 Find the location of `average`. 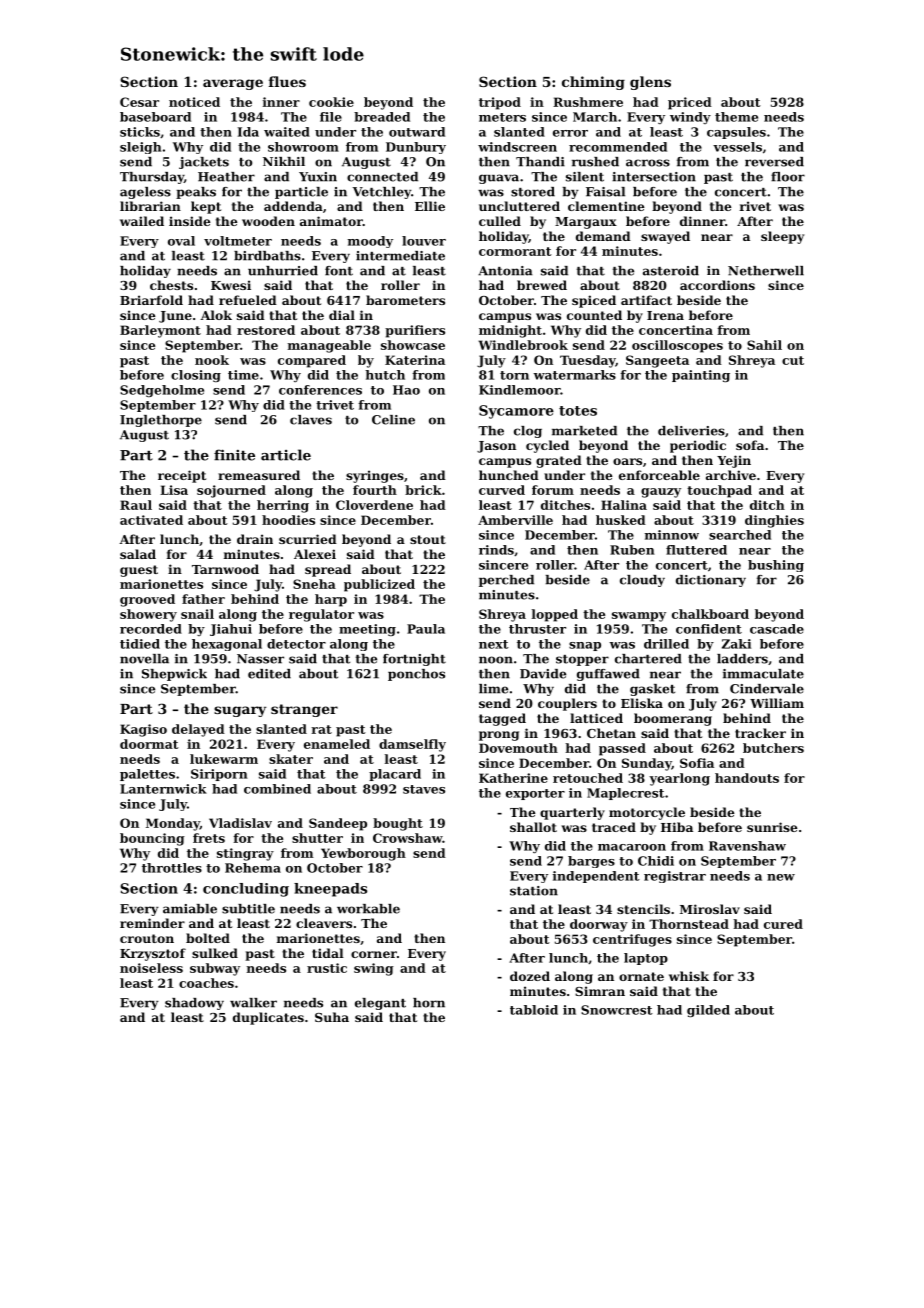

average is located at coordinates (233, 84).
